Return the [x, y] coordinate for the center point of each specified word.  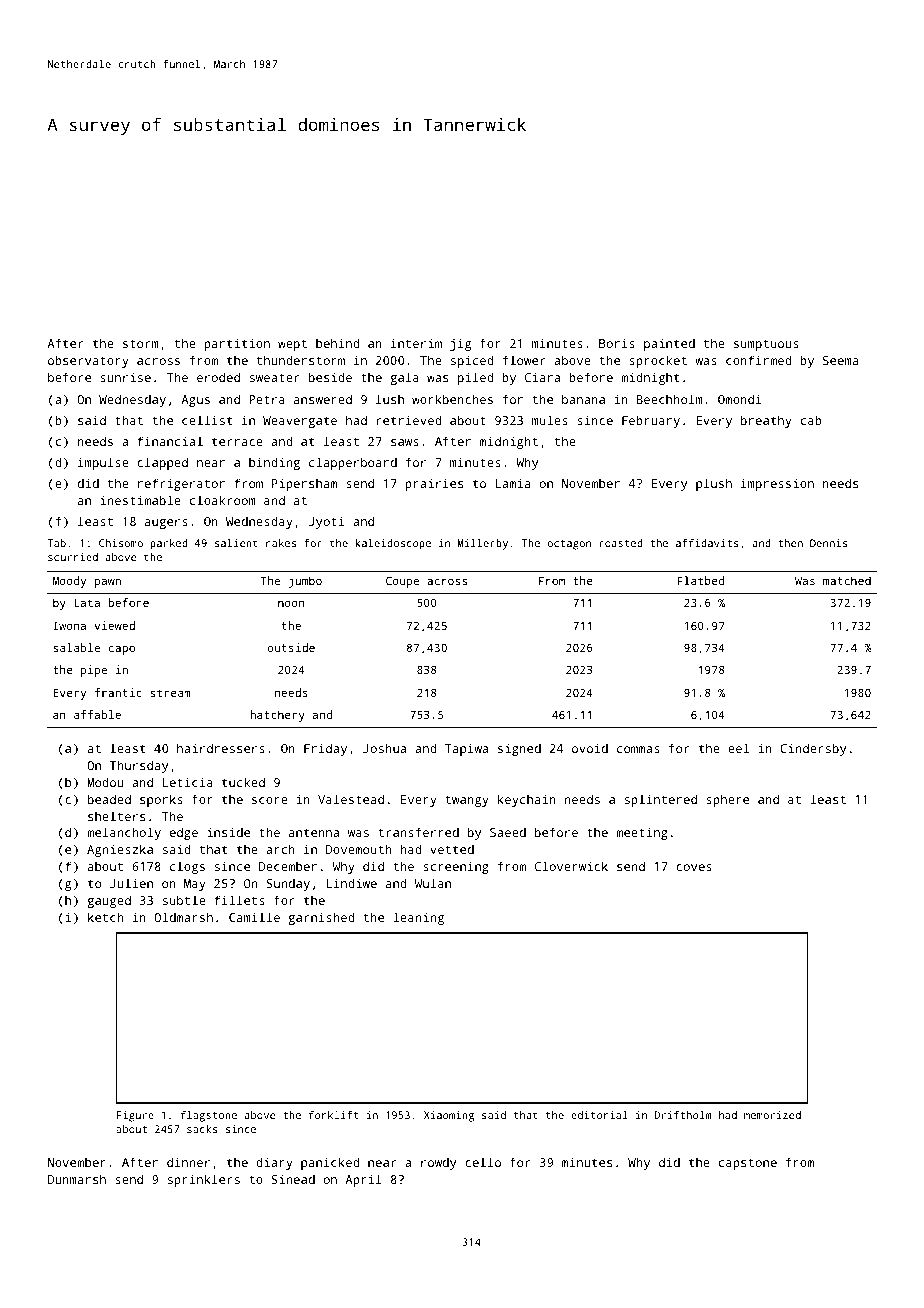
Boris [617, 343]
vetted [452, 849]
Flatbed [701, 580]
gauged [109, 901]
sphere [727, 800]
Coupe [402, 582]
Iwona [70, 625]
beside [330, 377]
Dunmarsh [77, 1179]
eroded [218, 377]
